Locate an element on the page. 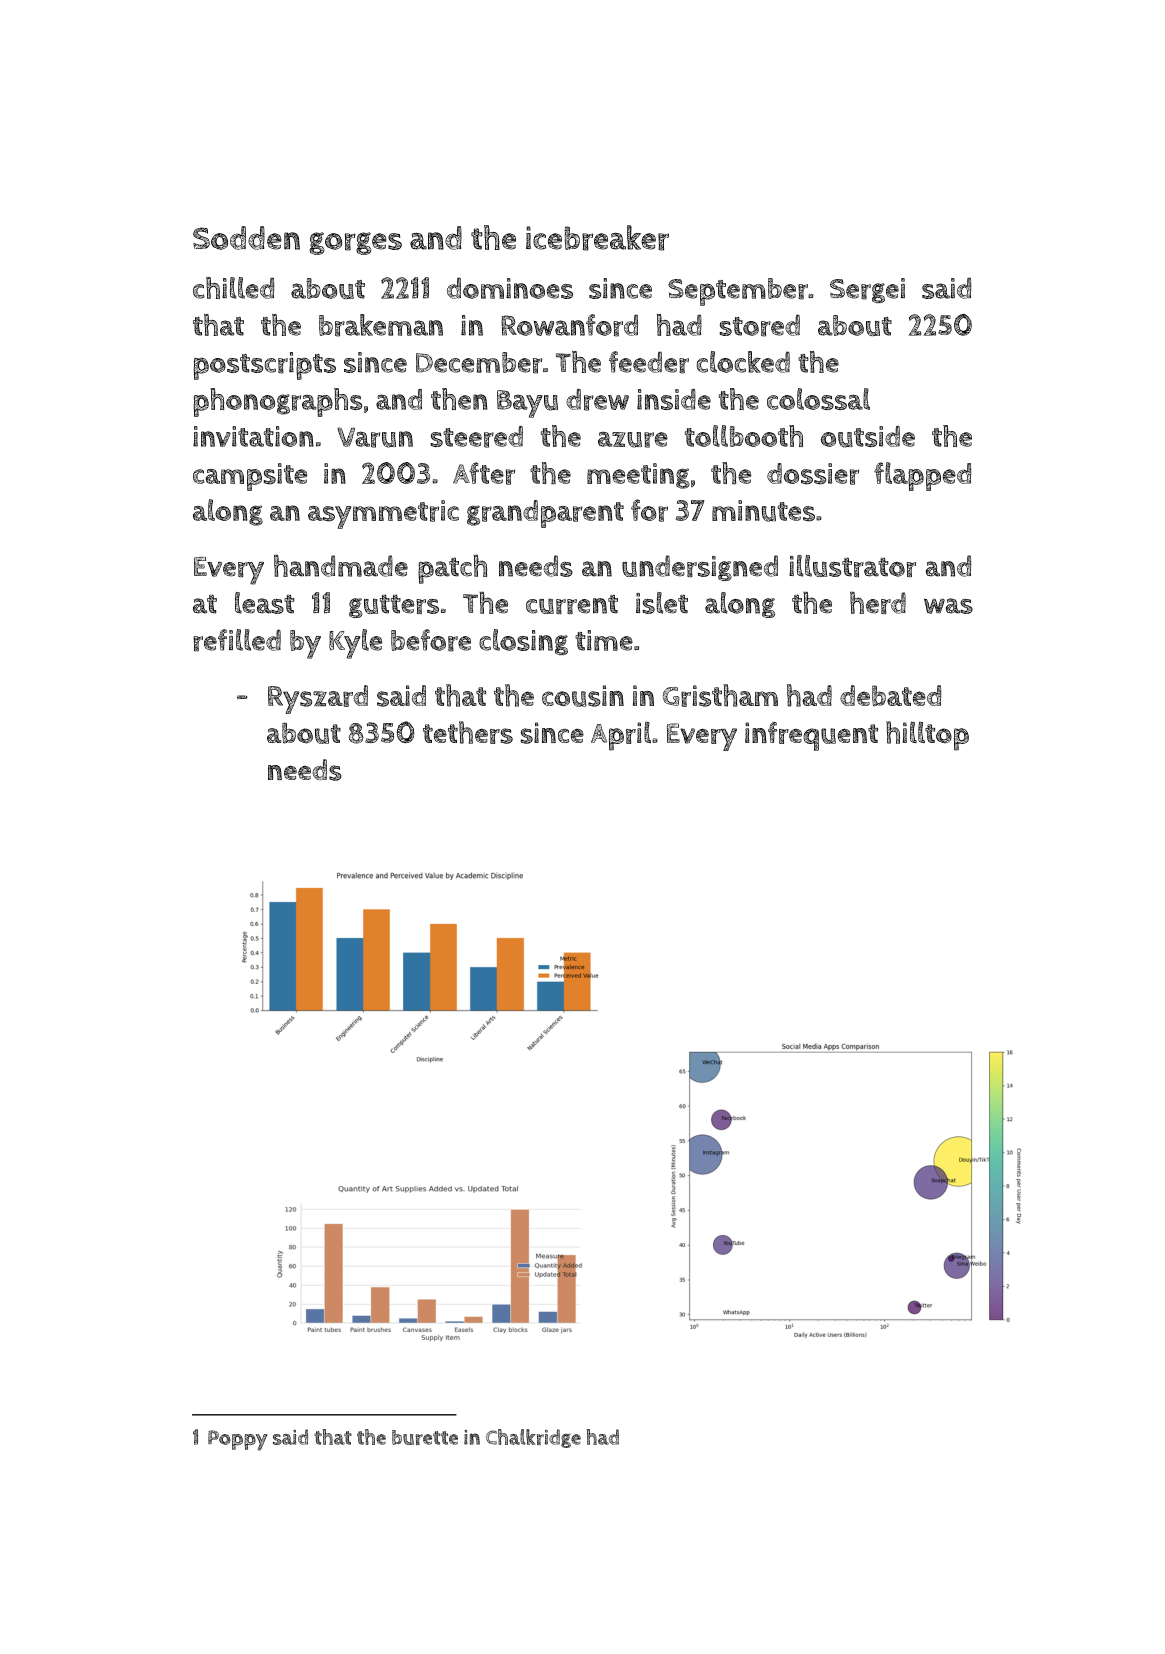 The image size is (1165, 1654). Chalkridge is located at coordinates (533, 1438).
